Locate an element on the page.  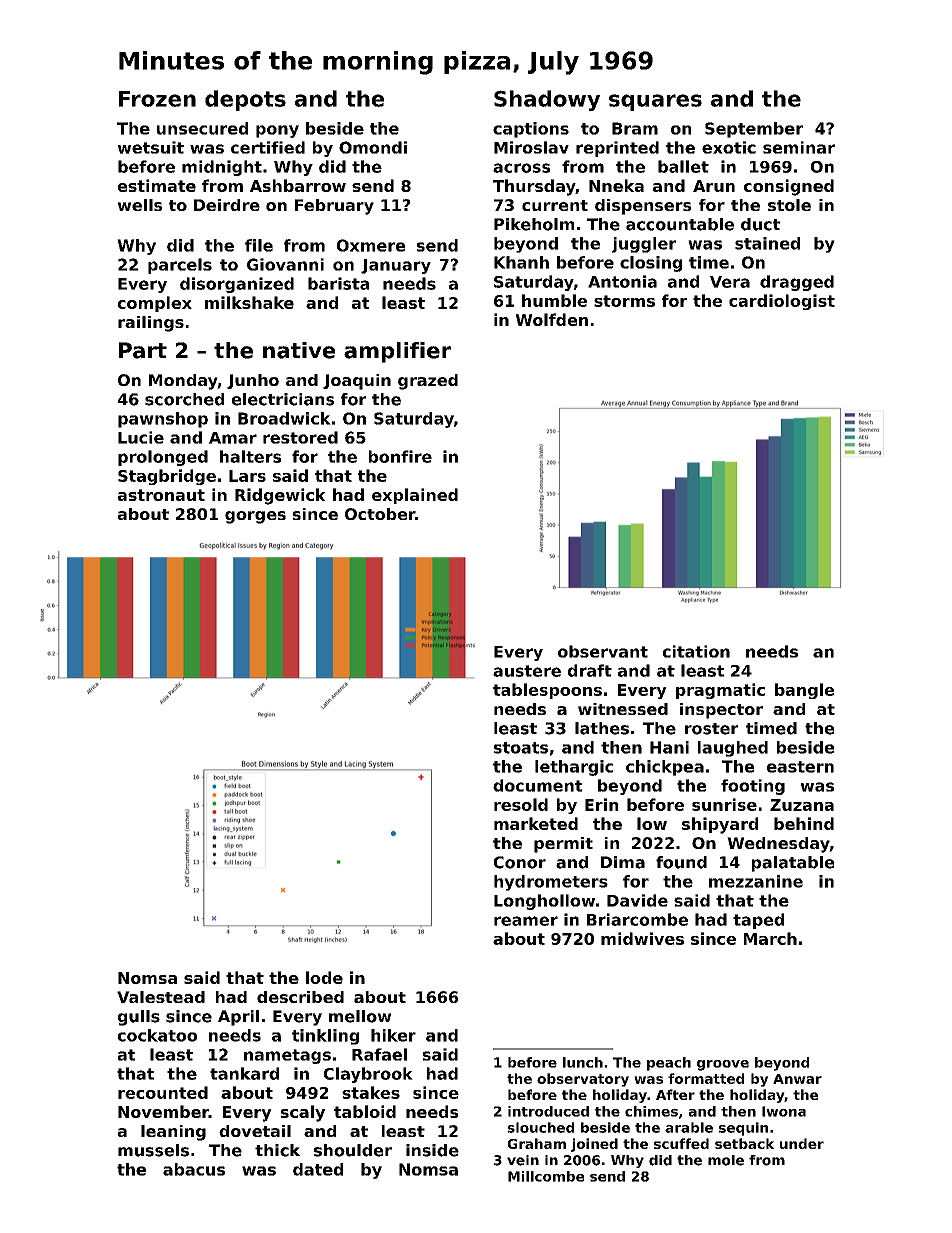
groove is located at coordinates (723, 1065).
